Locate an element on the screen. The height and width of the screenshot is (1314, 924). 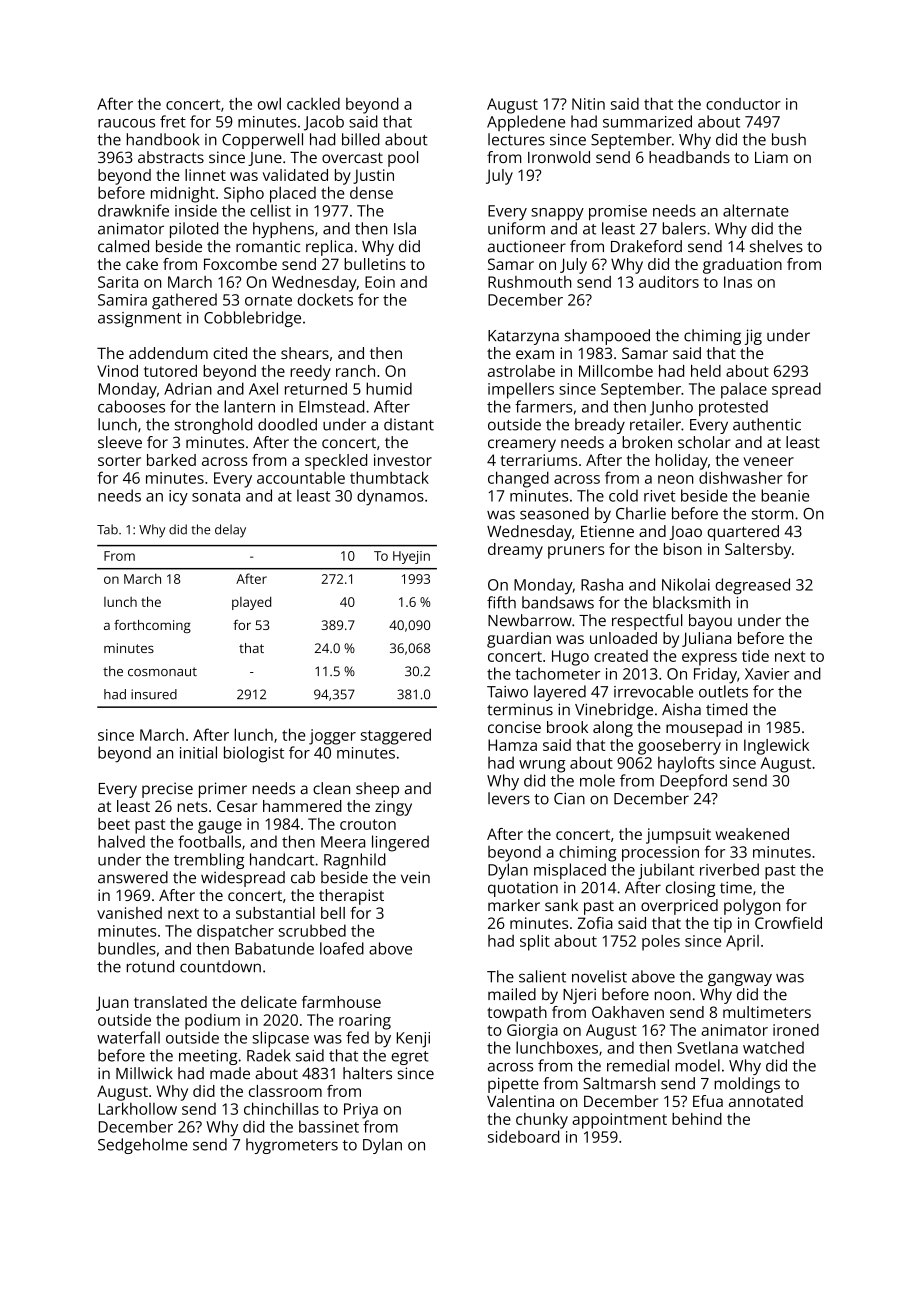
conductor is located at coordinates (743, 104).
